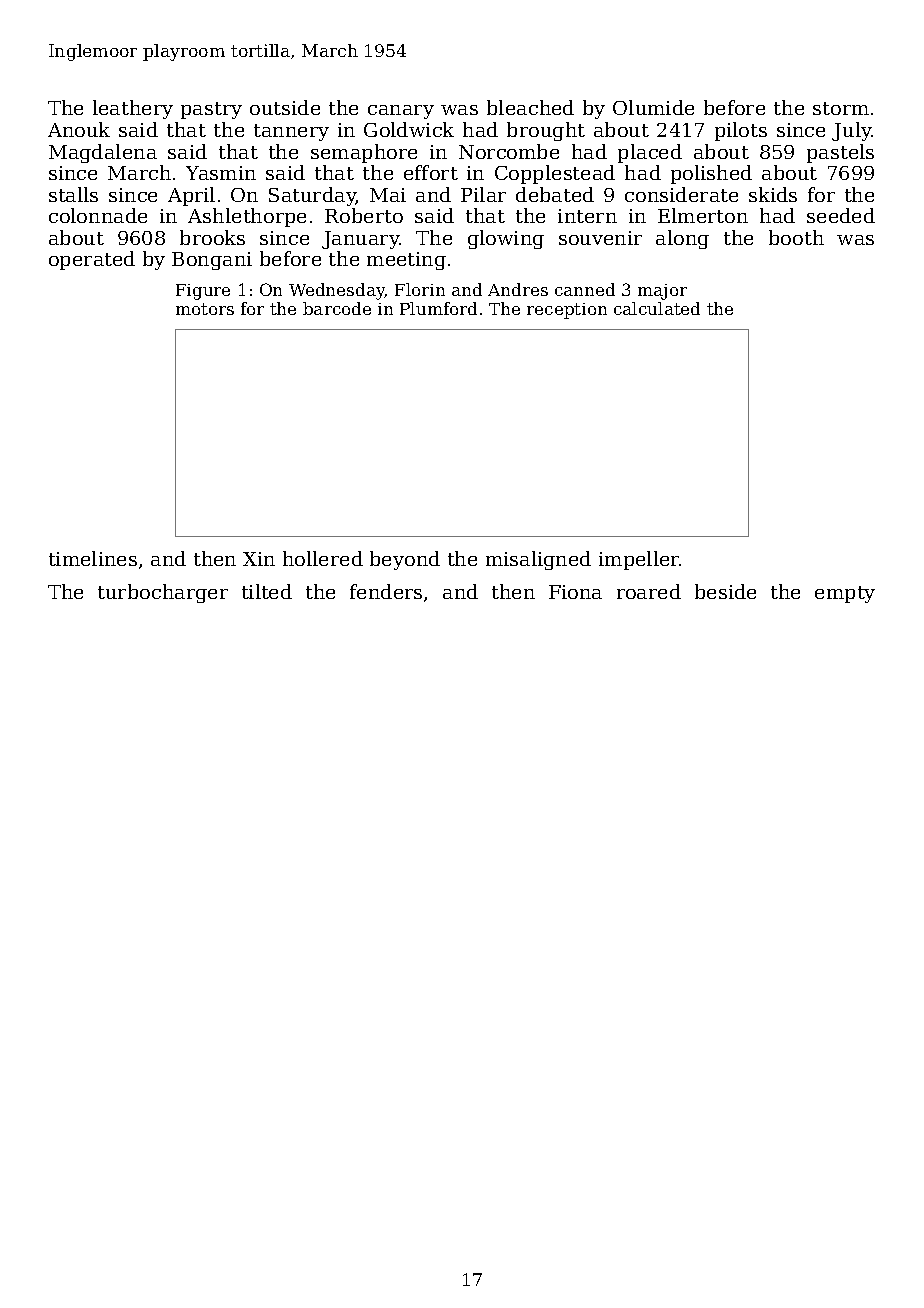 This screenshot has height=1308, width=924. What do you see at coordinates (585, 289) in the screenshot?
I see `canned` at bounding box center [585, 289].
